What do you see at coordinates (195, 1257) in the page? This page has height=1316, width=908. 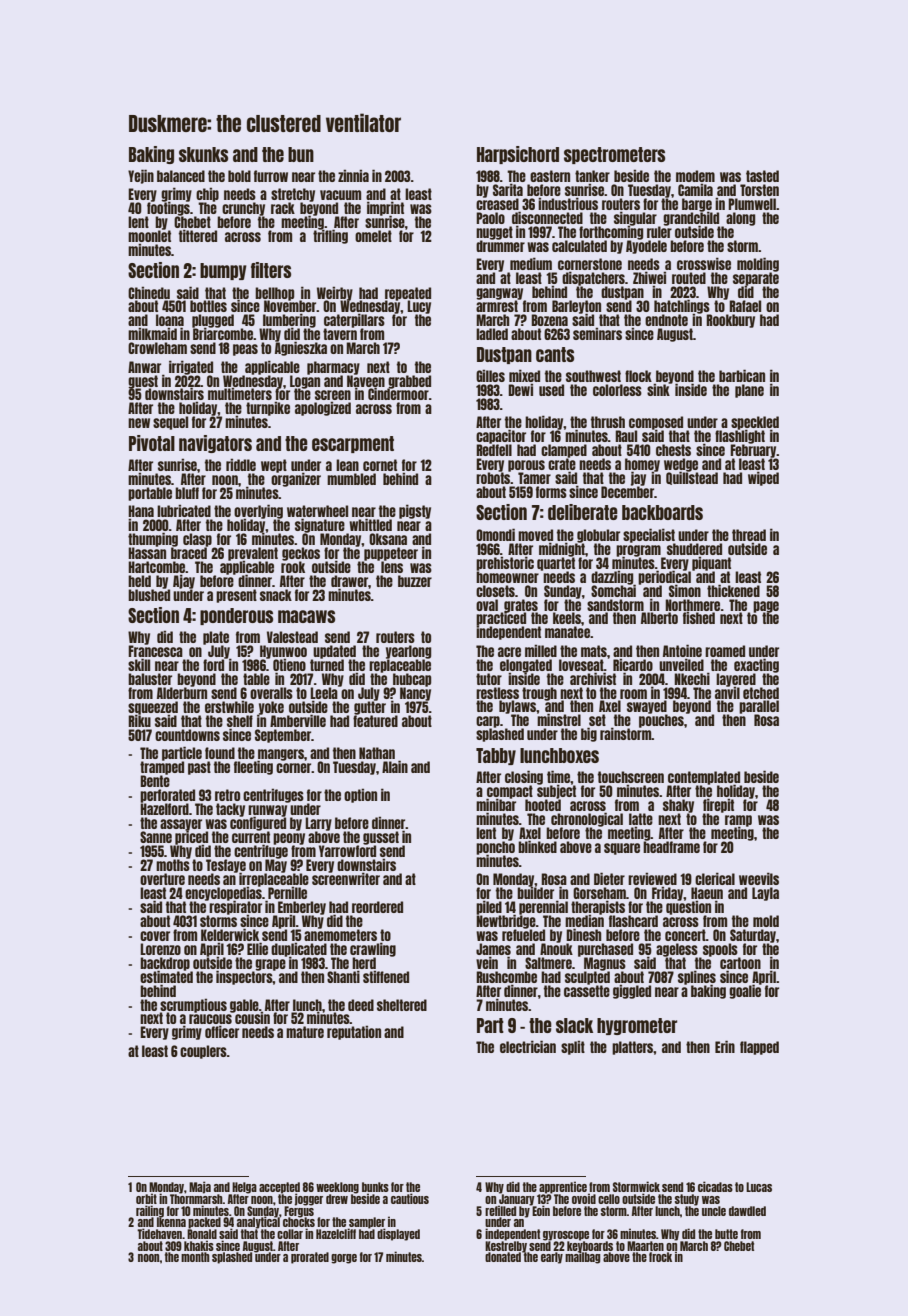 I see `month` at bounding box center [195, 1257].
